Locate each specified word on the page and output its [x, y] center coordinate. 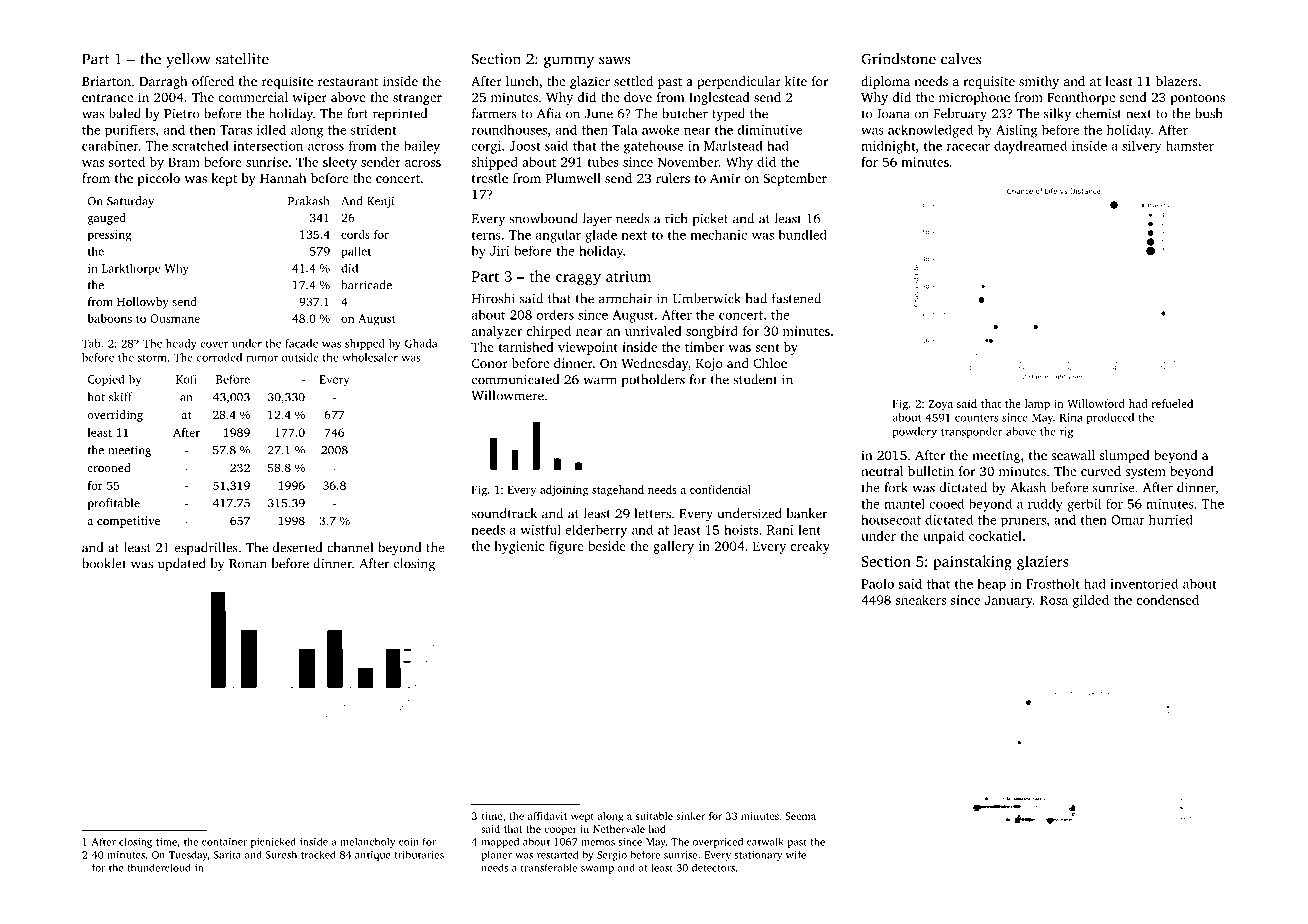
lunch [522, 81]
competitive [128, 522]
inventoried [1144, 583]
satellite [242, 59]
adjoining [564, 491]
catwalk [765, 842]
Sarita [227, 855]
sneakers [921, 600]
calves [961, 59]
